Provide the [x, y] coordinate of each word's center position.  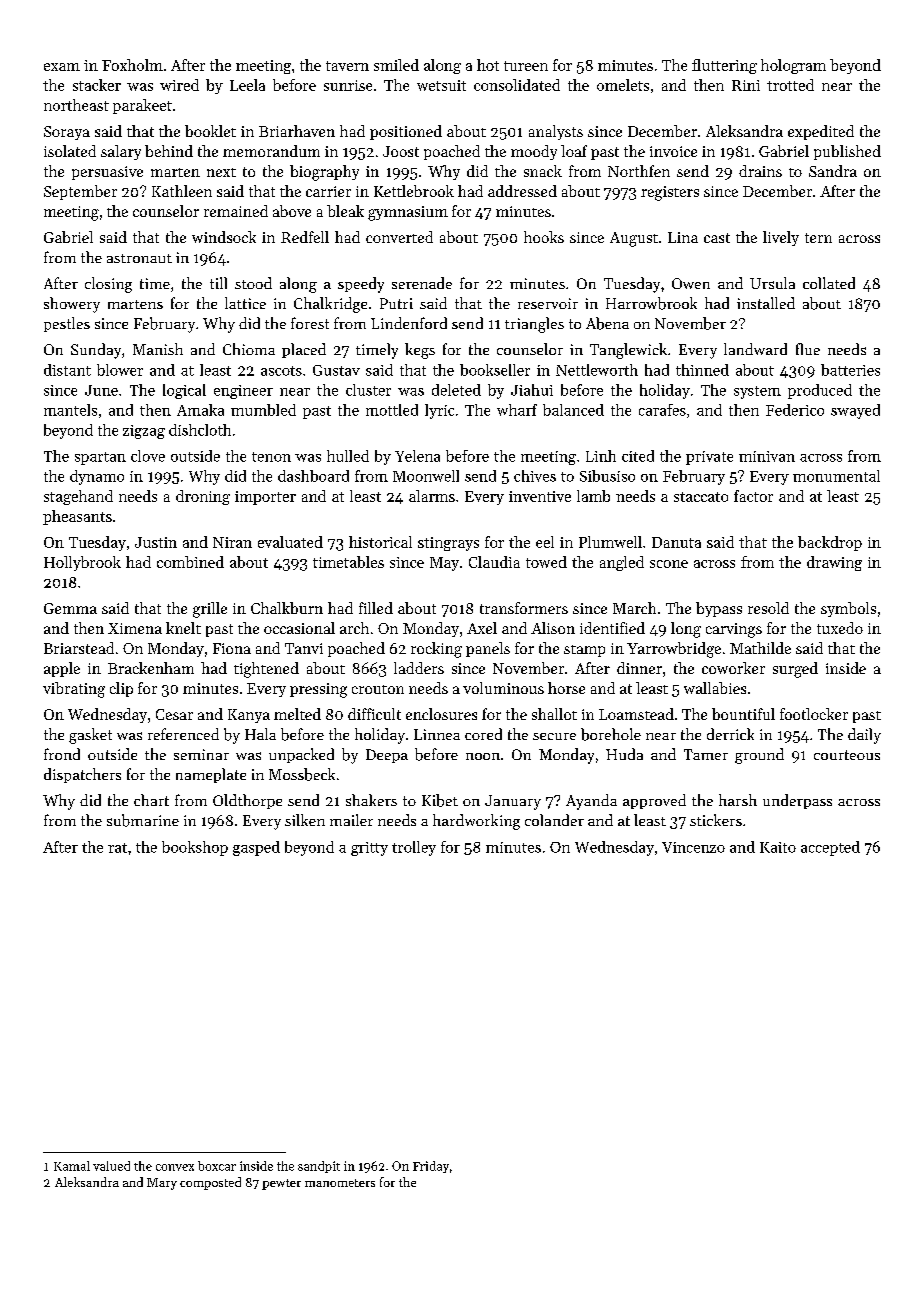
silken [305, 820]
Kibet [440, 800]
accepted [830, 848]
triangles [534, 325]
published [847, 152]
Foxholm [132, 65]
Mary [162, 1184]
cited [638, 456]
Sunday [96, 351]
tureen [526, 66]
